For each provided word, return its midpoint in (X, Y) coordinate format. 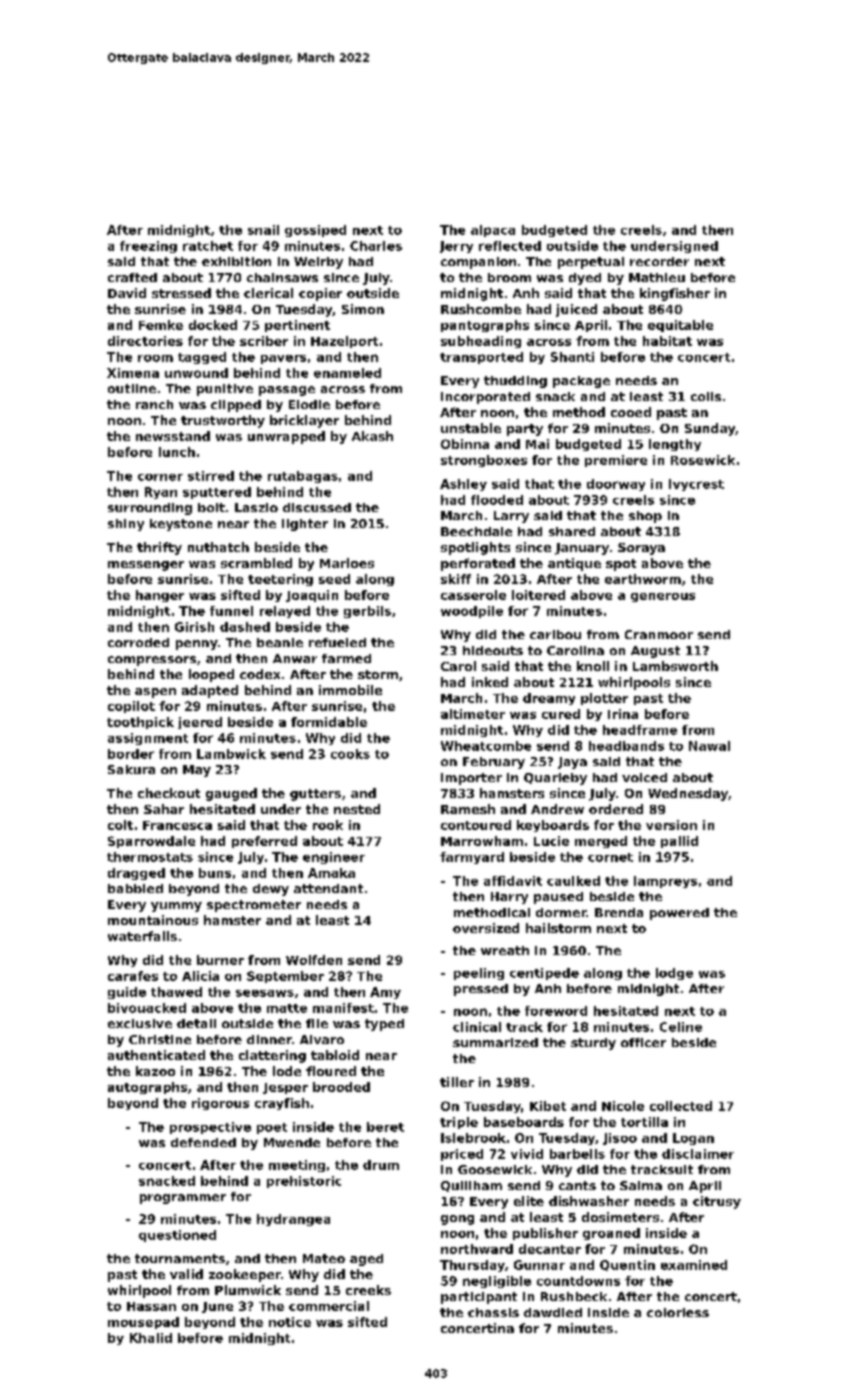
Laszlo (256, 507)
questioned (177, 1236)
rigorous (220, 1104)
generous (663, 597)
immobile (350, 690)
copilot (131, 707)
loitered (538, 595)
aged (366, 1260)
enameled (347, 373)
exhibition (236, 261)
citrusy (717, 1202)
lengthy (675, 445)
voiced (644, 777)
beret (385, 1127)
